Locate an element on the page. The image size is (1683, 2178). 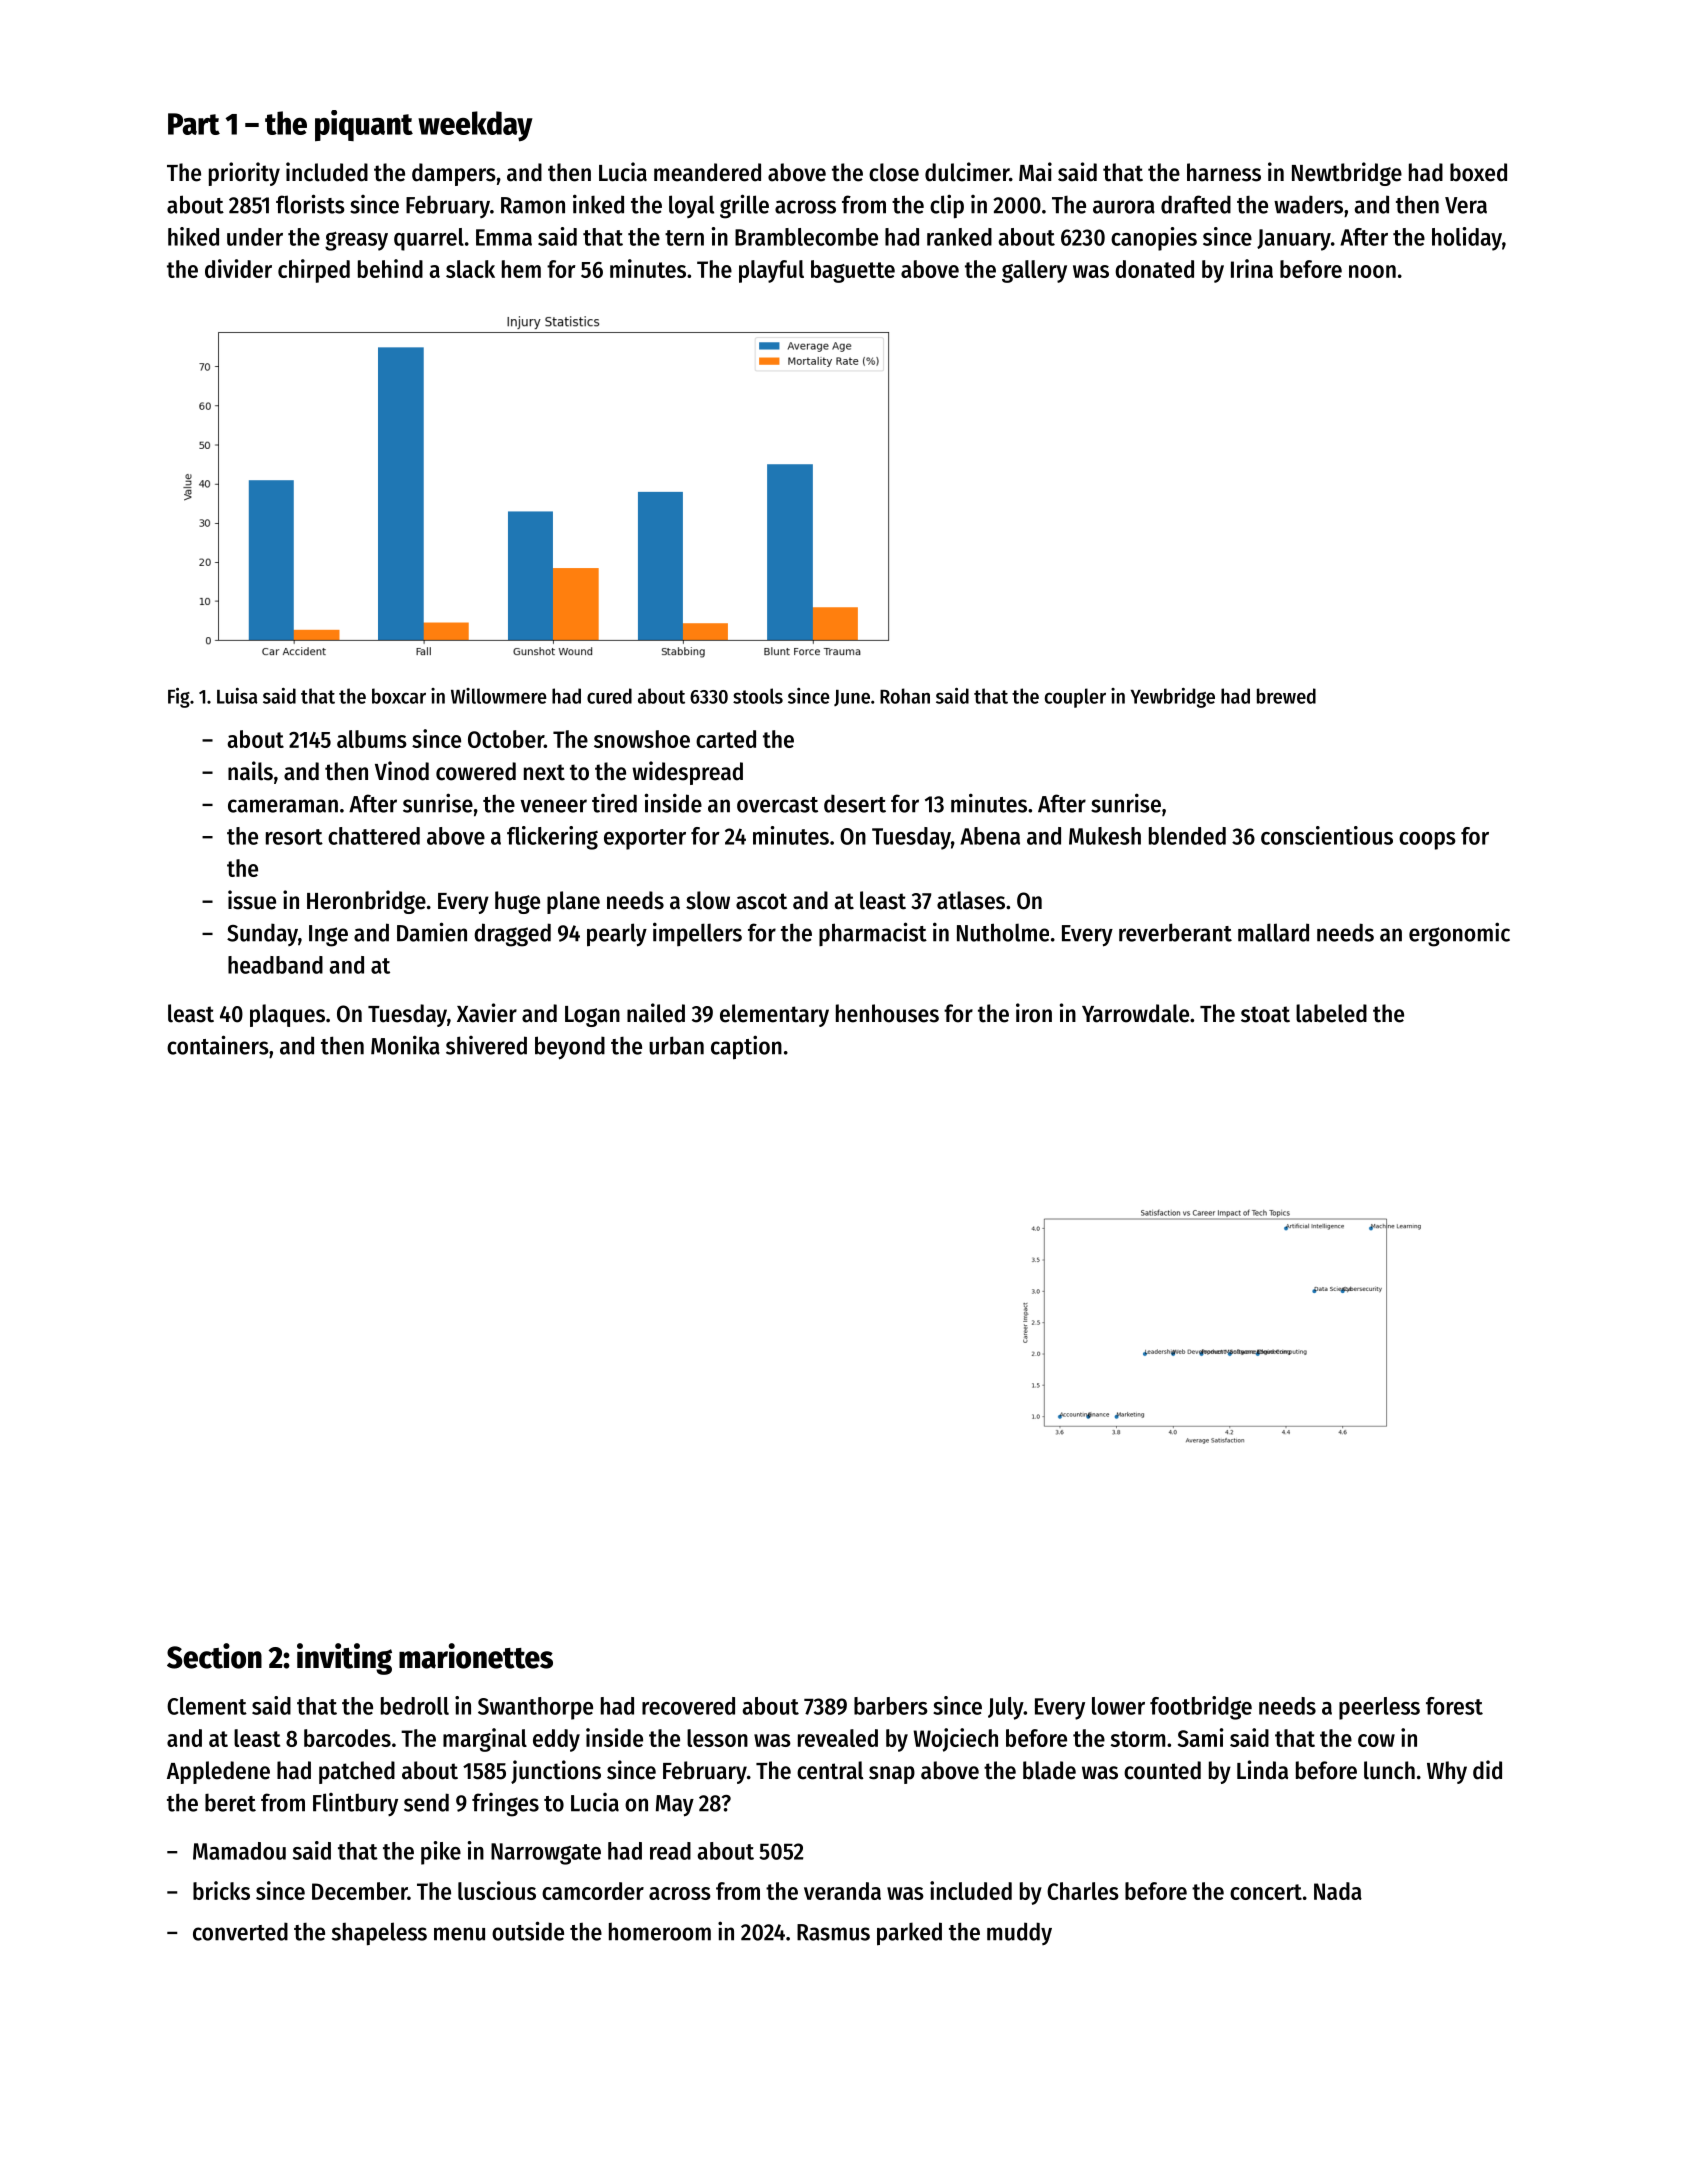
Monika is located at coordinates (405, 1045).
